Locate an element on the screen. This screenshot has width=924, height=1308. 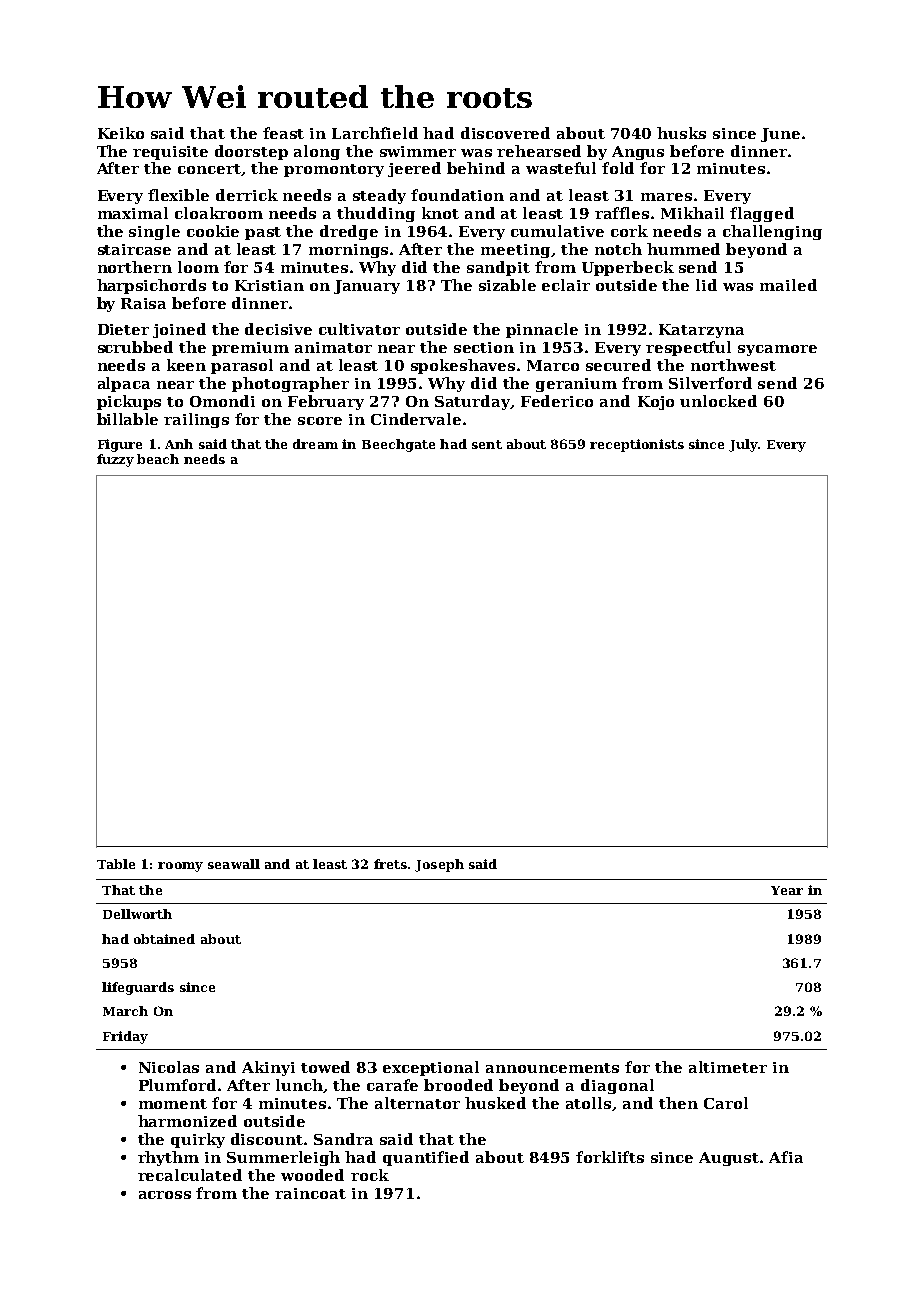
Table is located at coordinates (116, 864).
